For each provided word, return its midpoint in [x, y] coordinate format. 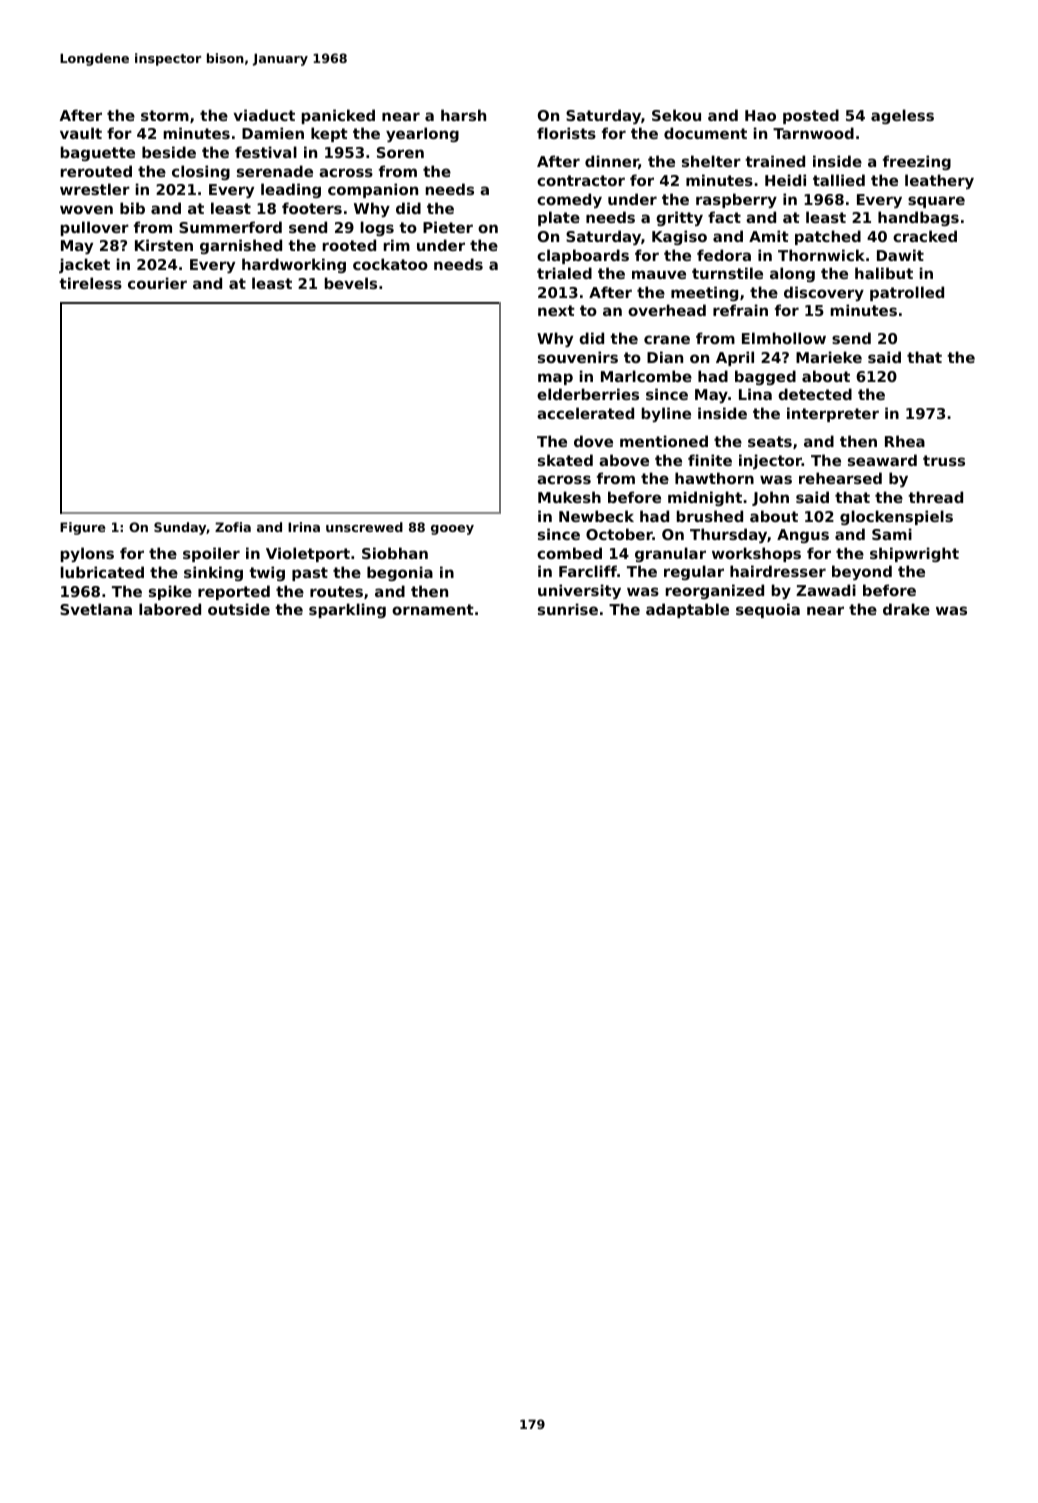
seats [770, 441]
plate [559, 218]
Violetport [308, 554]
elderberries [588, 394]
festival [266, 152]
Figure [83, 528]
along [792, 274]
